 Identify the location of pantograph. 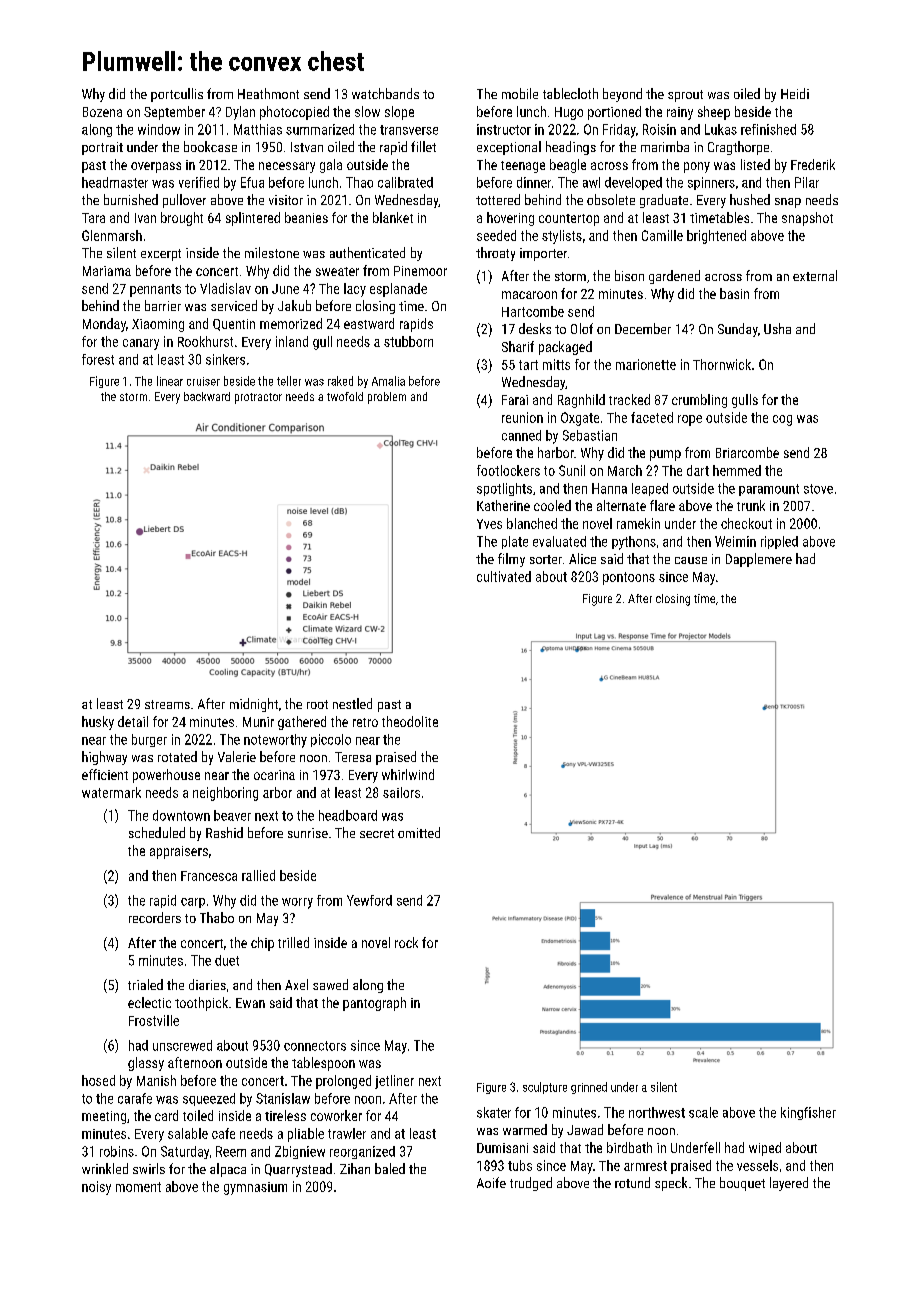
(374, 1004).
